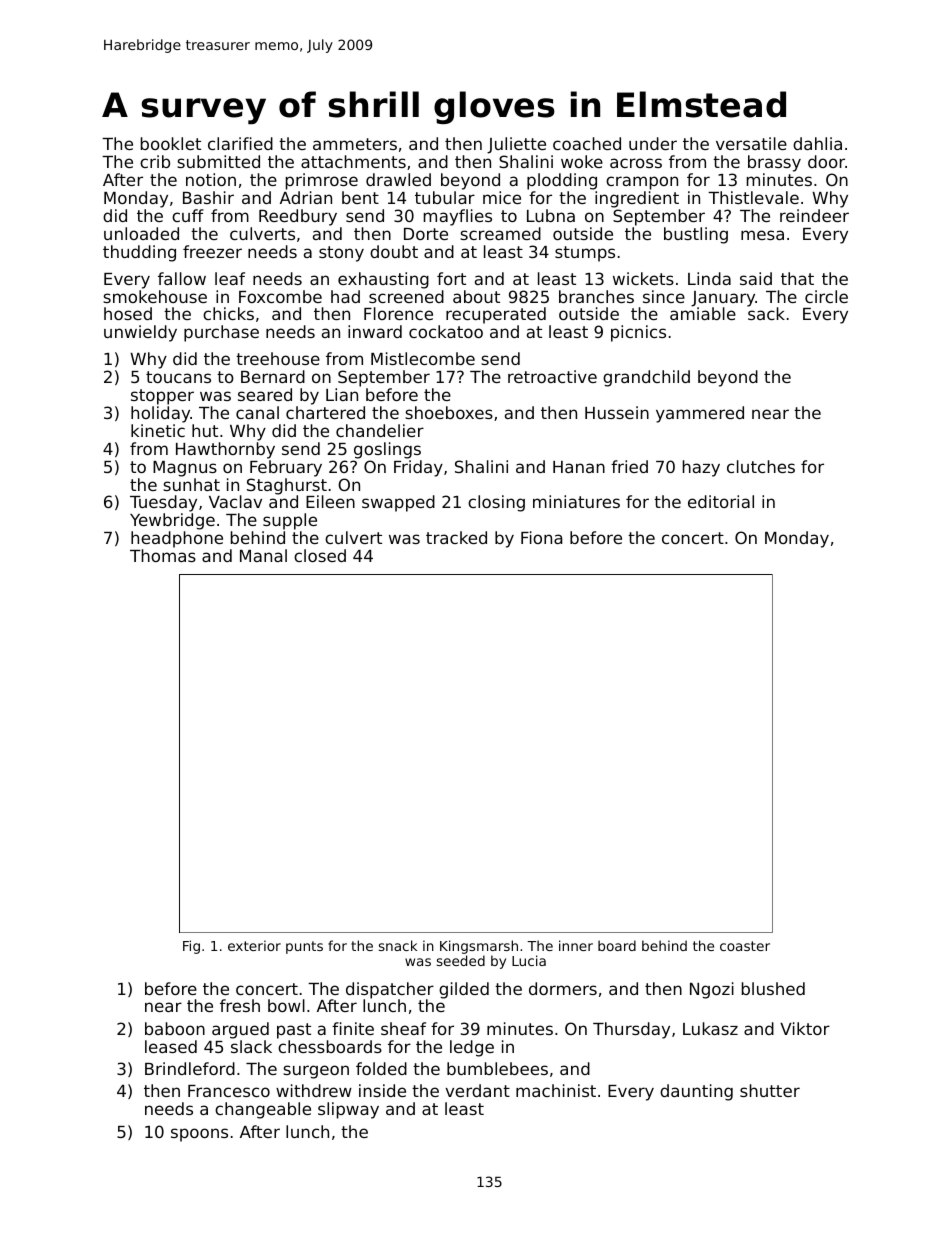 Image resolution: width=952 pixels, height=1233 pixels. Describe the element at coordinates (541, 537) in the screenshot. I see `Fiona` at that location.
